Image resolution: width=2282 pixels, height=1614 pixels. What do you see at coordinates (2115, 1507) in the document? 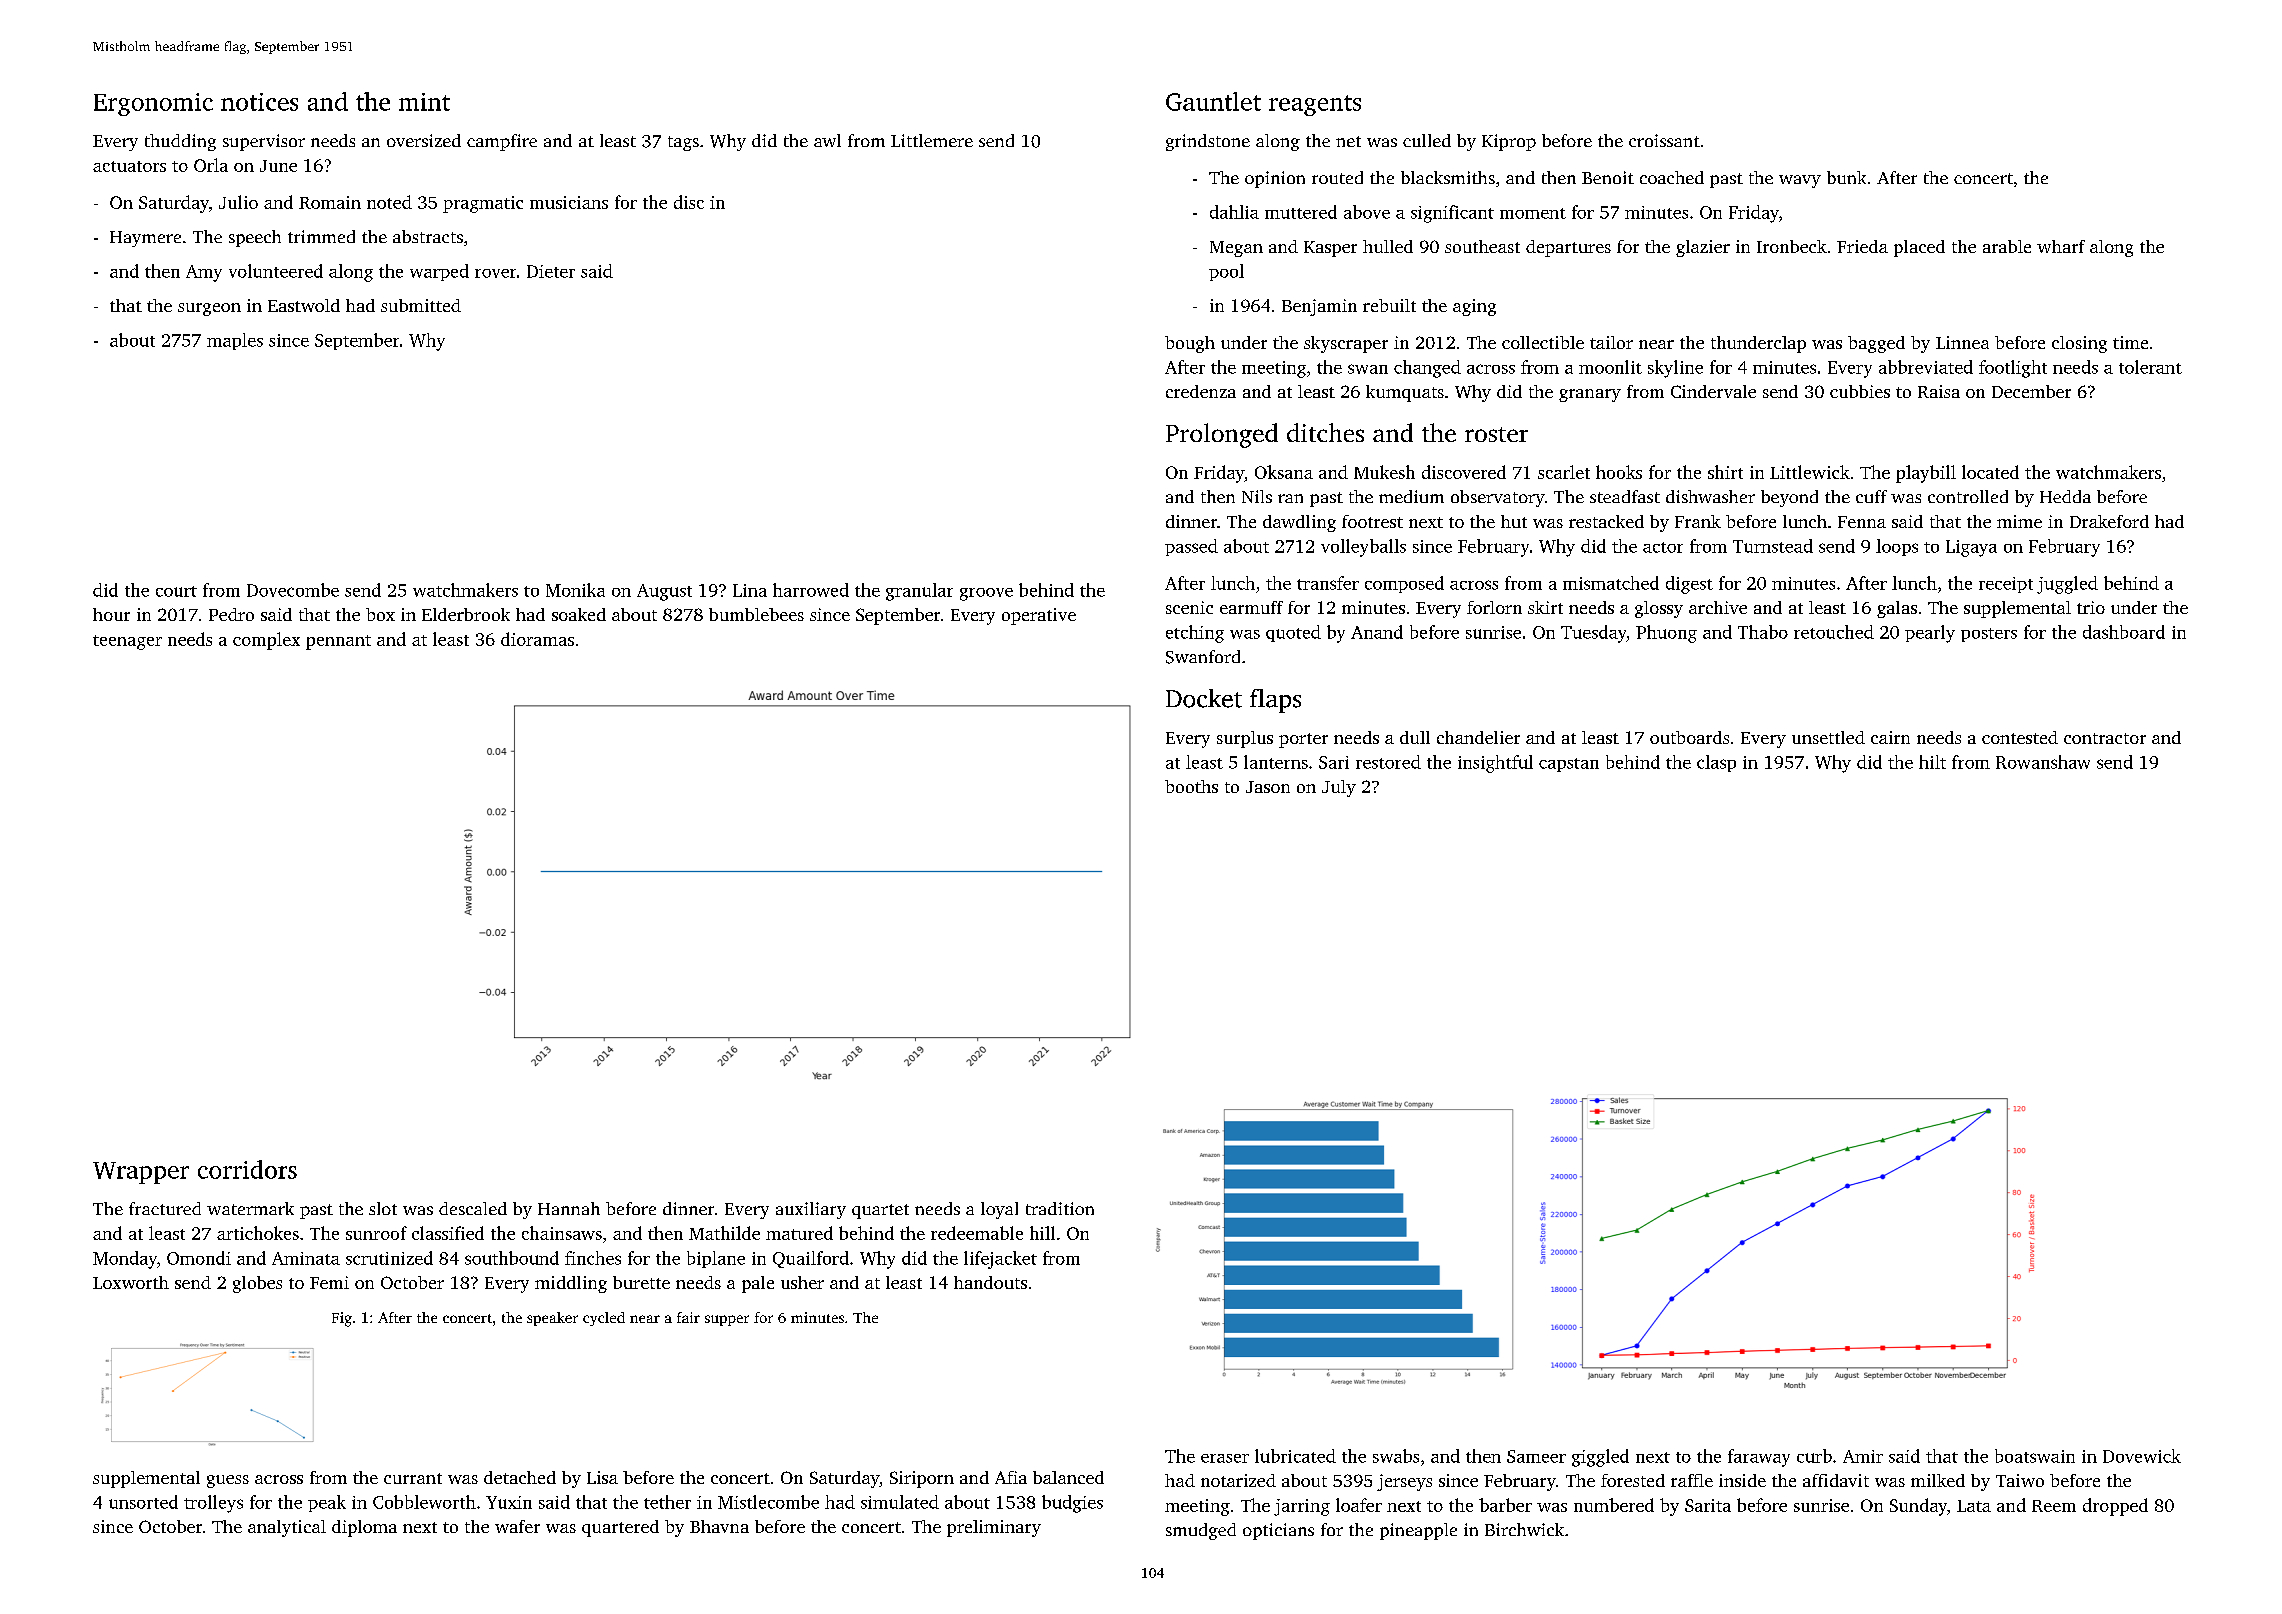
I see `dropped` at bounding box center [2115, 1507].
